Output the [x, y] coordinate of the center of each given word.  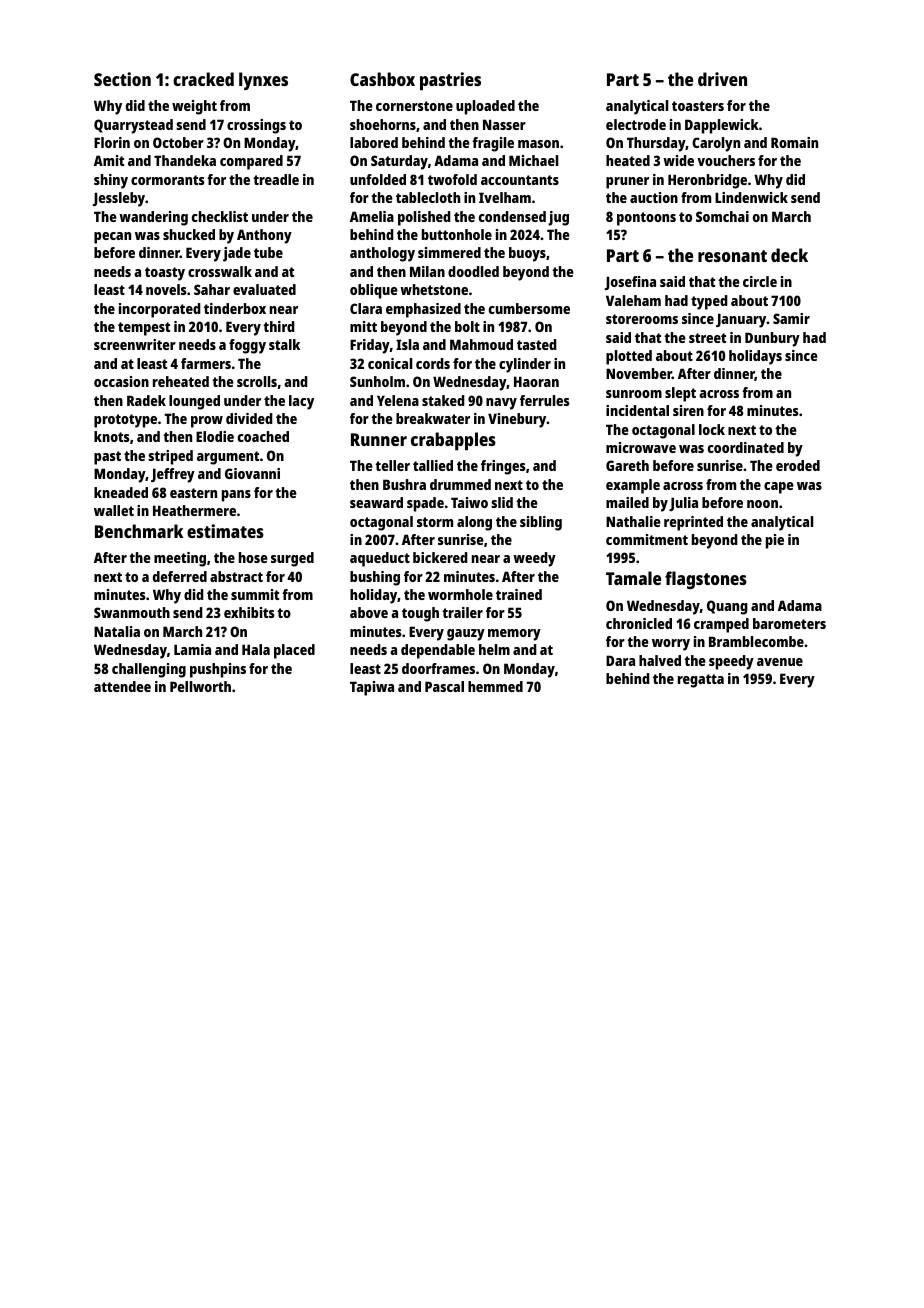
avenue [780, 662]
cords [433, 363]
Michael [533, 160]
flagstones [706, 580]
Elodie [215, 436]
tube [268, 252]
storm [435, 522]
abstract [236, 576]
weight [194, 107]
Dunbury [772, 339]
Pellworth [200, 686]
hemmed [495, 686]
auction [654, 197]
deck [789, 255]
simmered [449, 252]
